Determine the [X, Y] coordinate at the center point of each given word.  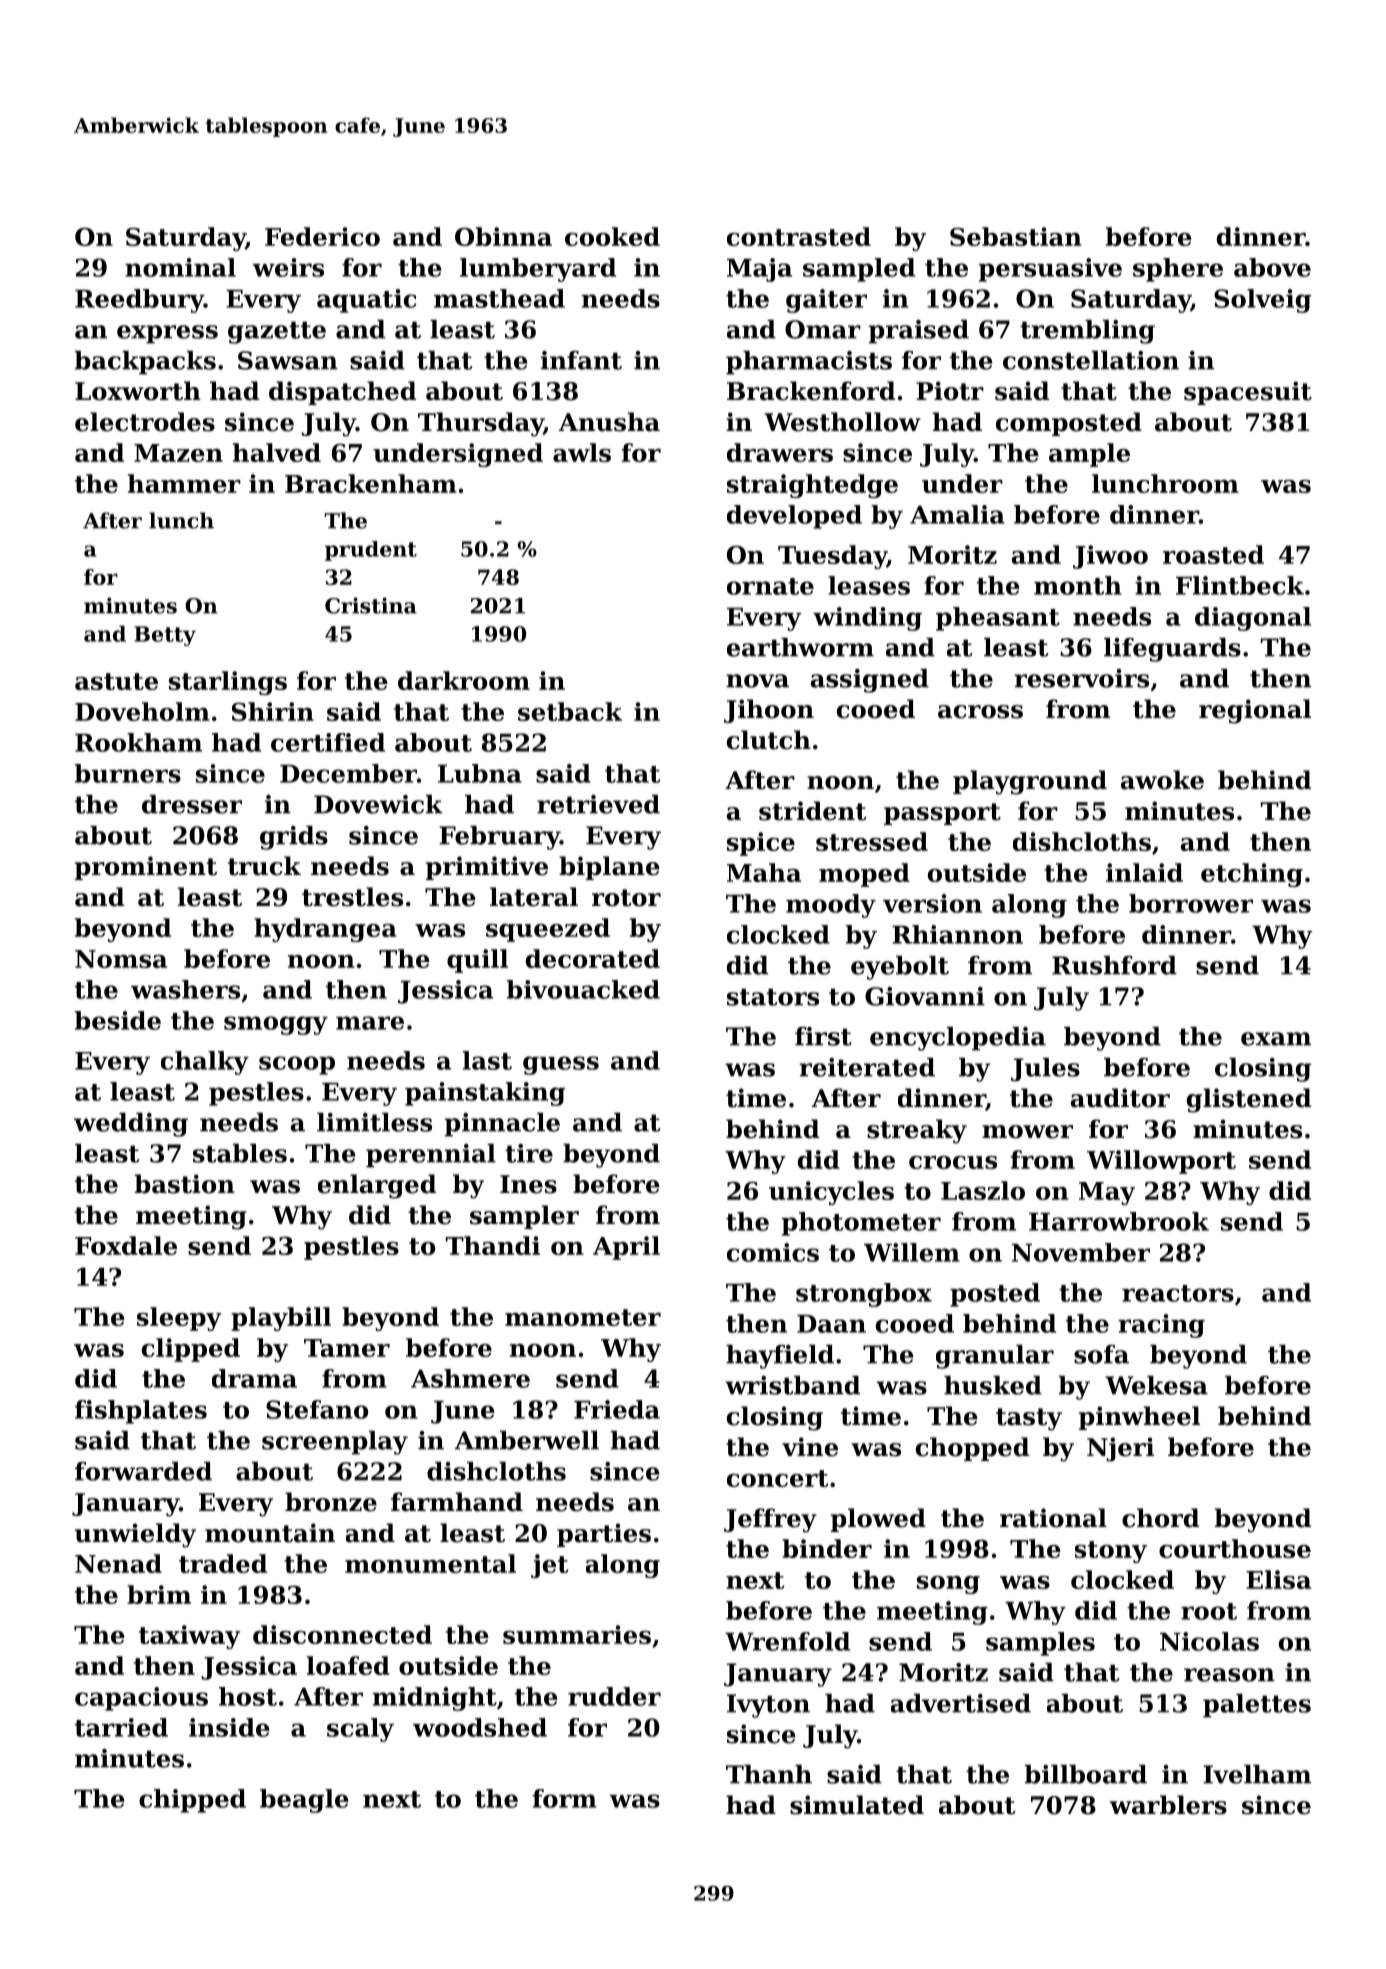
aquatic [366, 301]
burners [128, 773]
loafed [348, 1665]
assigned [870, 681]
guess [561, 1065]
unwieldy [135, 1535]
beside [118, 1020]
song [948, 1585]
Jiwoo [1110, 557]
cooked [612, 236]
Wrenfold [787, 1641]
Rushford [1114, 965]
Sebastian [1016, 236]
